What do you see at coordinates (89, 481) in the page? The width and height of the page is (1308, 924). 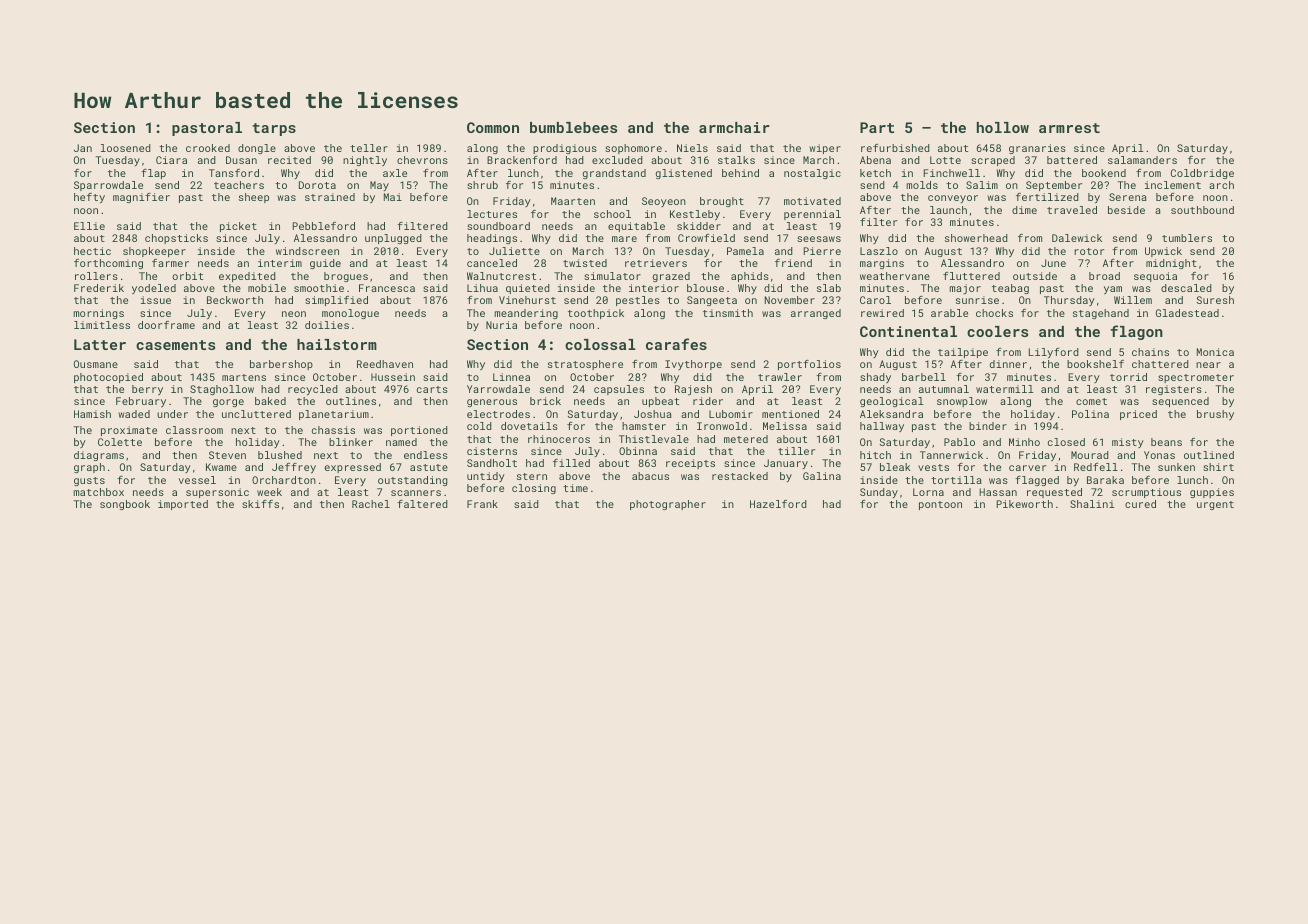 I see `gusts` at bounding box center [89, 481].
